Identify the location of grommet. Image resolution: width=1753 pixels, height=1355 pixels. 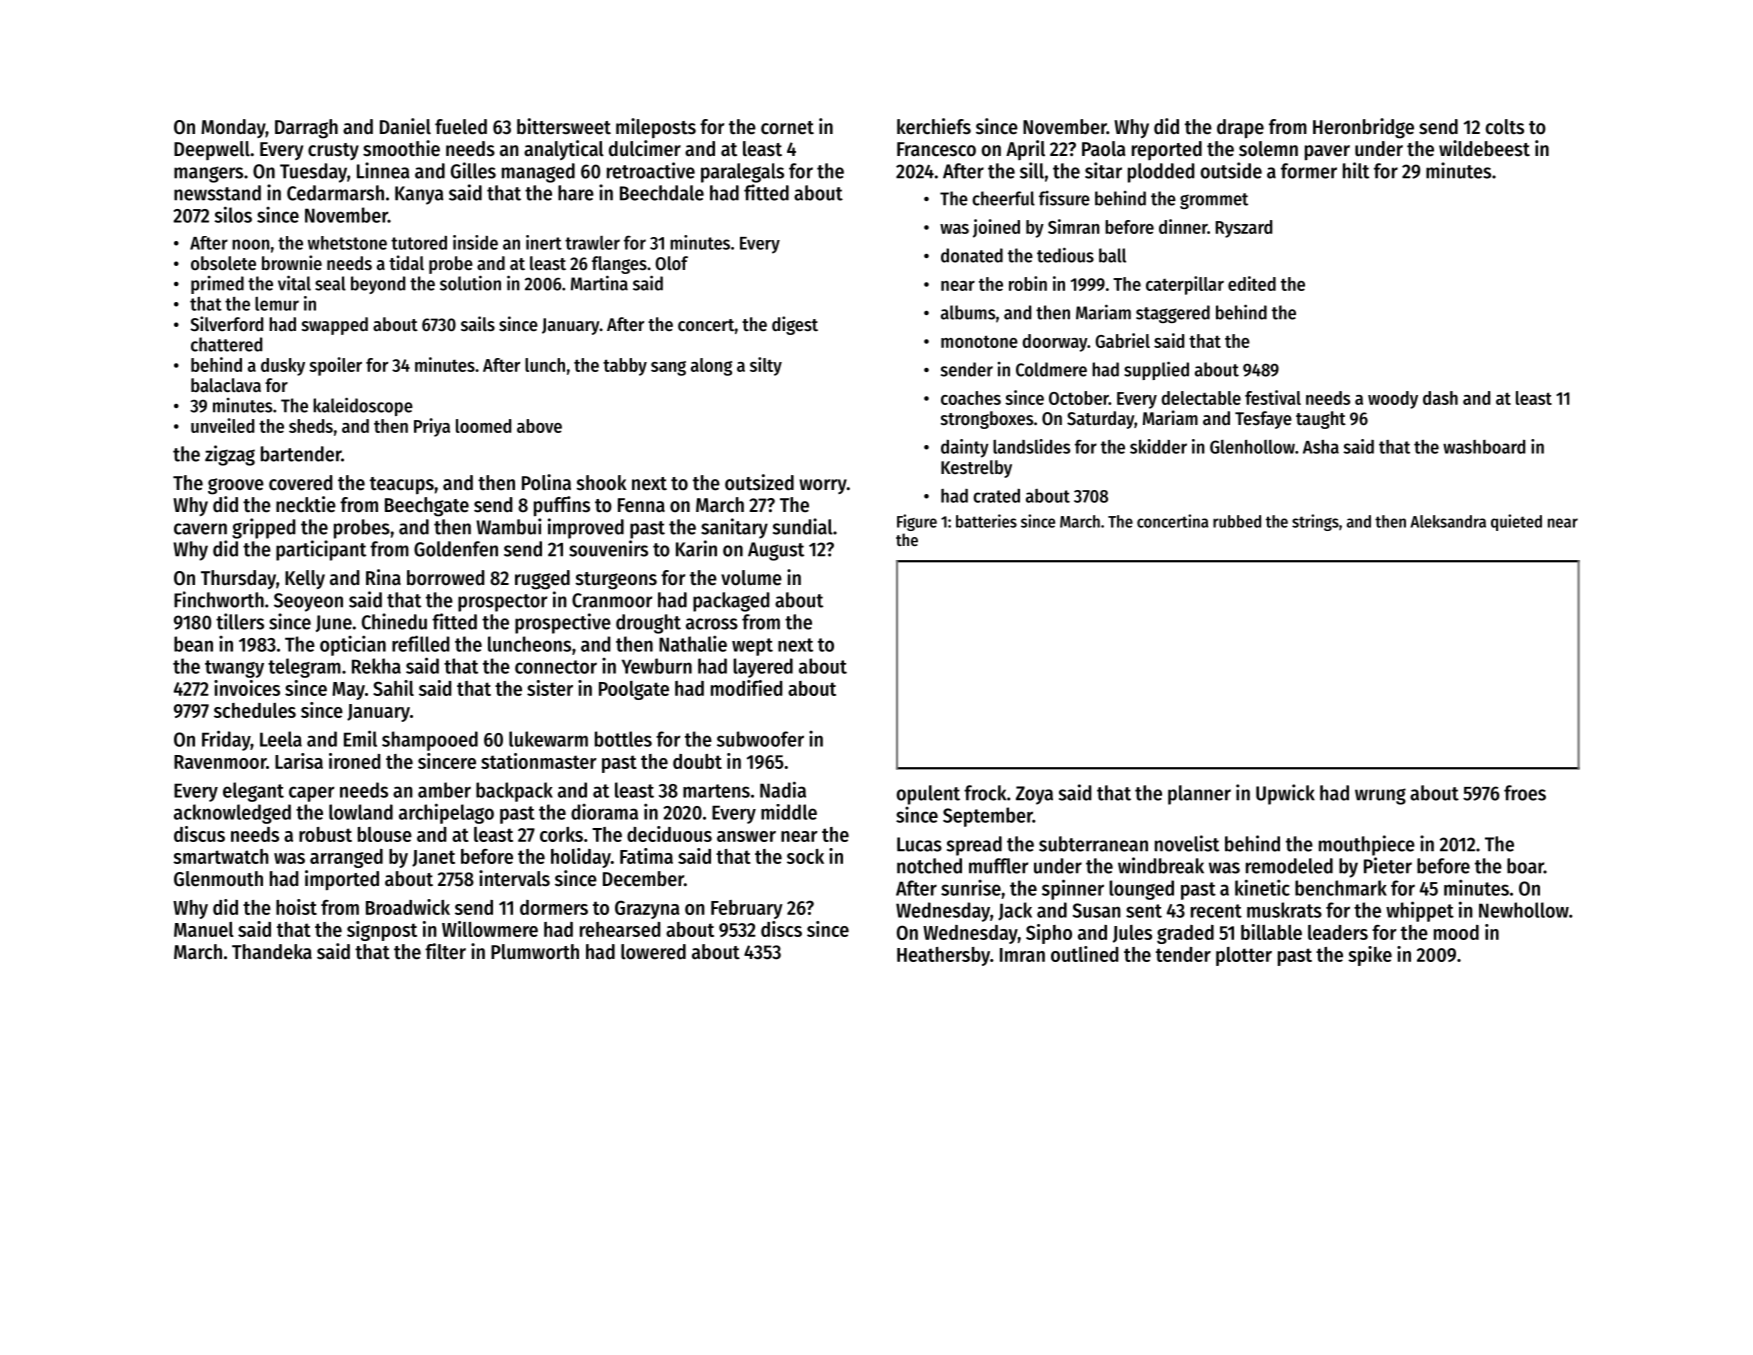
(1214, 201).
